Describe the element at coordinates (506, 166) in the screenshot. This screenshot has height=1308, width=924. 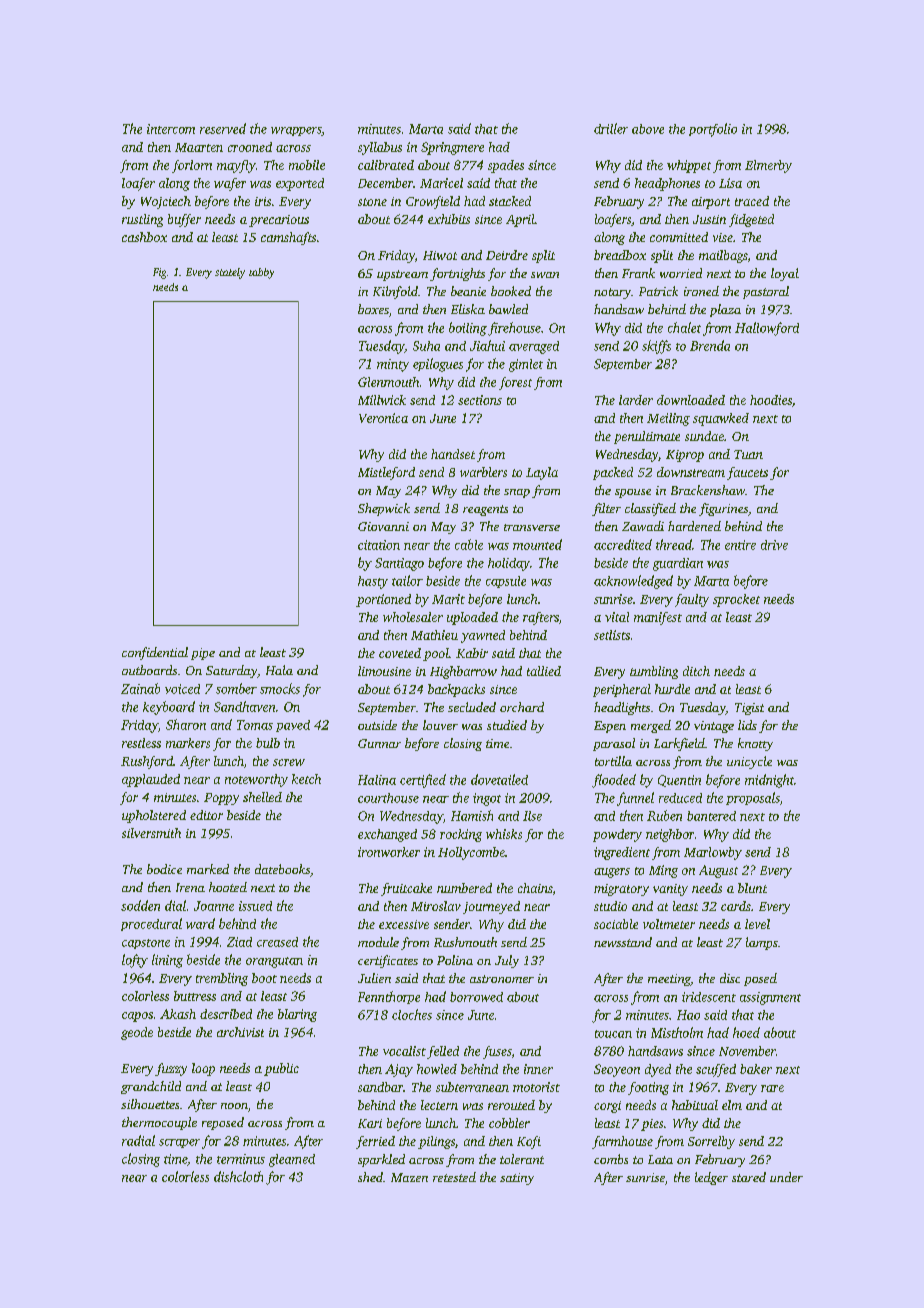
I see `spades` at that location.
